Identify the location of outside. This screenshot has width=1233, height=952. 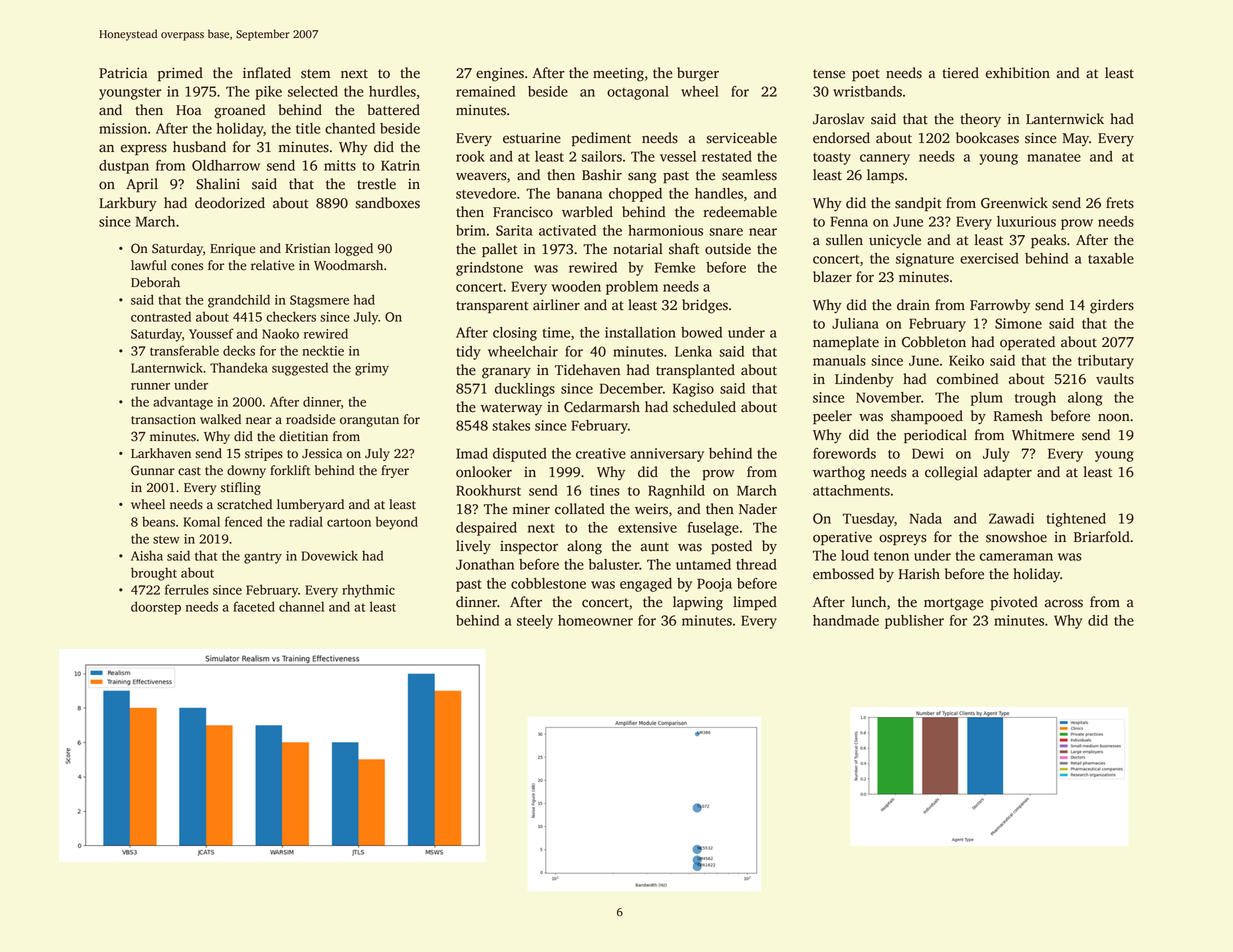
(728, 249).
